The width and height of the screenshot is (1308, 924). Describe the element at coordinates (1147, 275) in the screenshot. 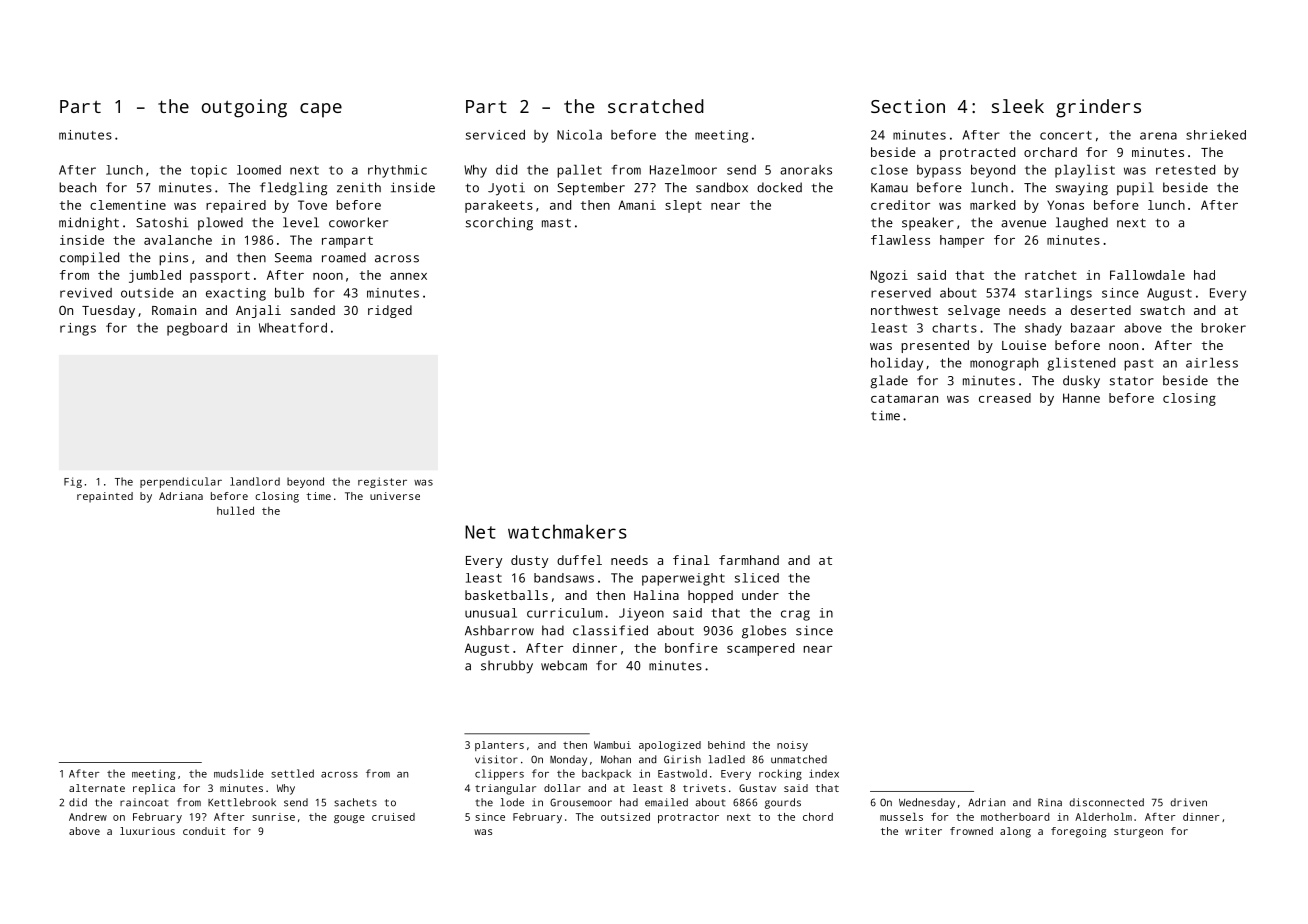

I see `Fallowdale` at that location.
